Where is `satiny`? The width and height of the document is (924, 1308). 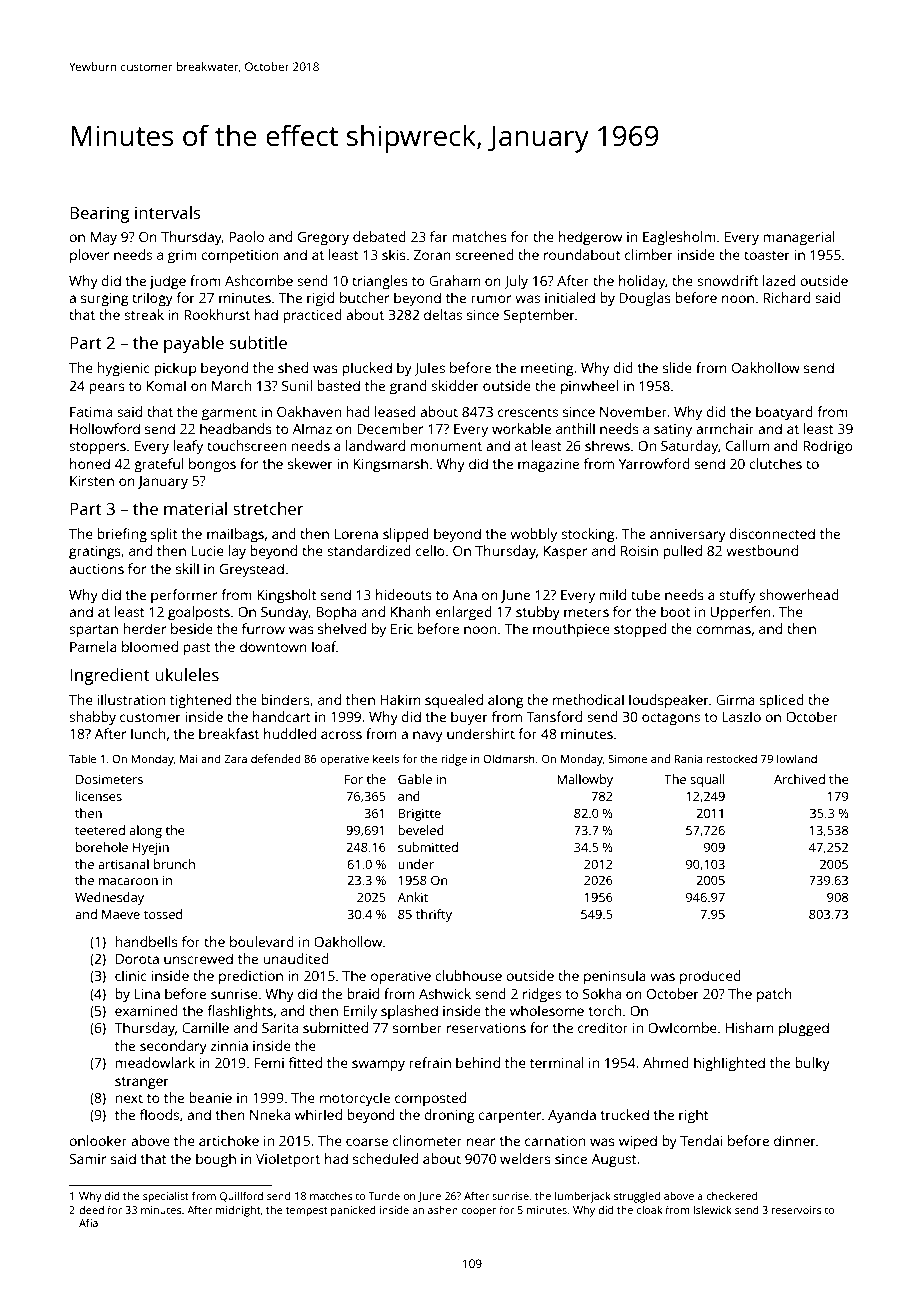
satiny is located at coordinates (673, 431).
